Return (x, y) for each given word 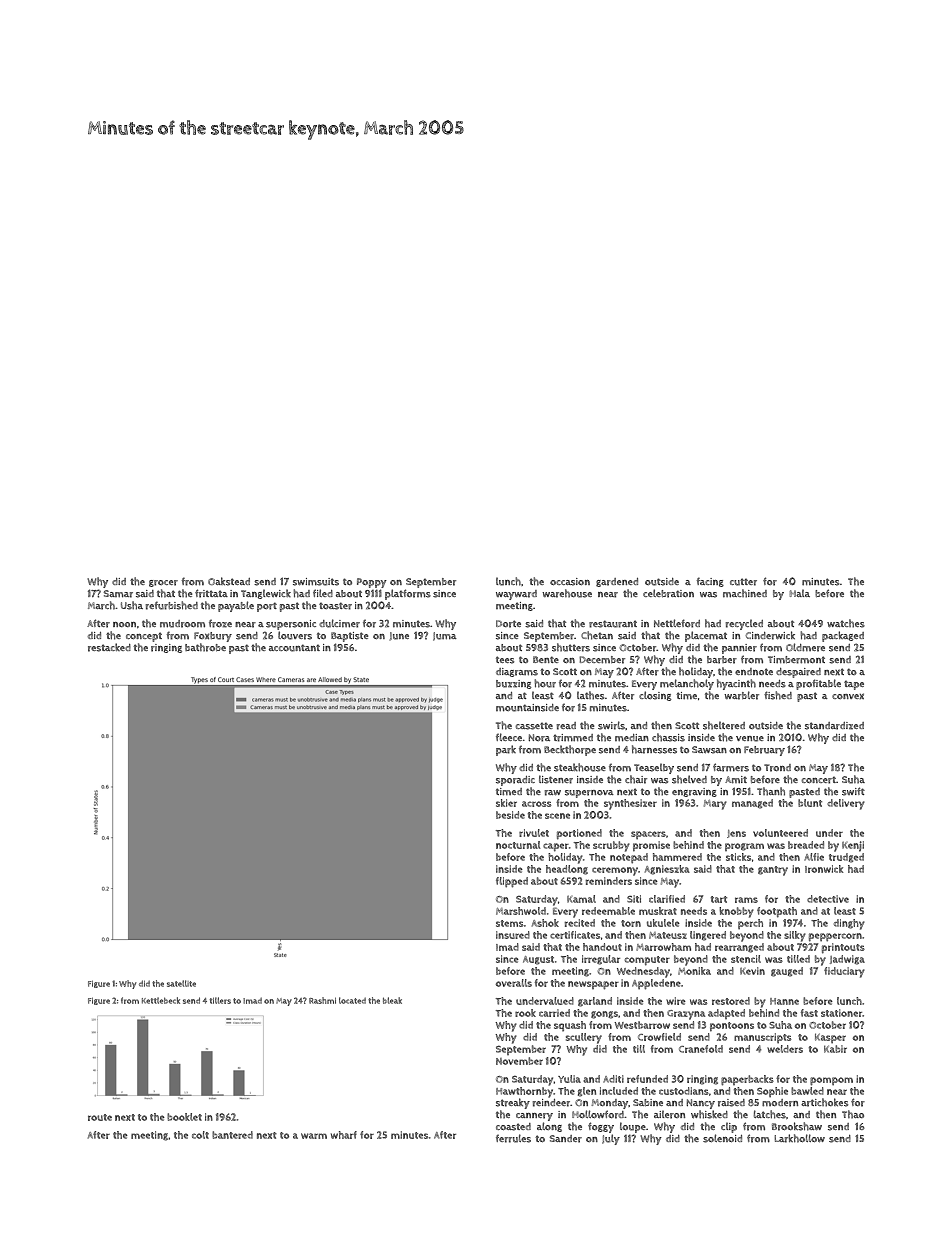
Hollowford (598, 1114)
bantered (232, 1135)
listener (556, 779)
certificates (575, 935)
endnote (754, 671)
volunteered (780, 833)
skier (506, 803)
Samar (118, 594)
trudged (846, 858)
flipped (512, 882)
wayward (516, 595)
